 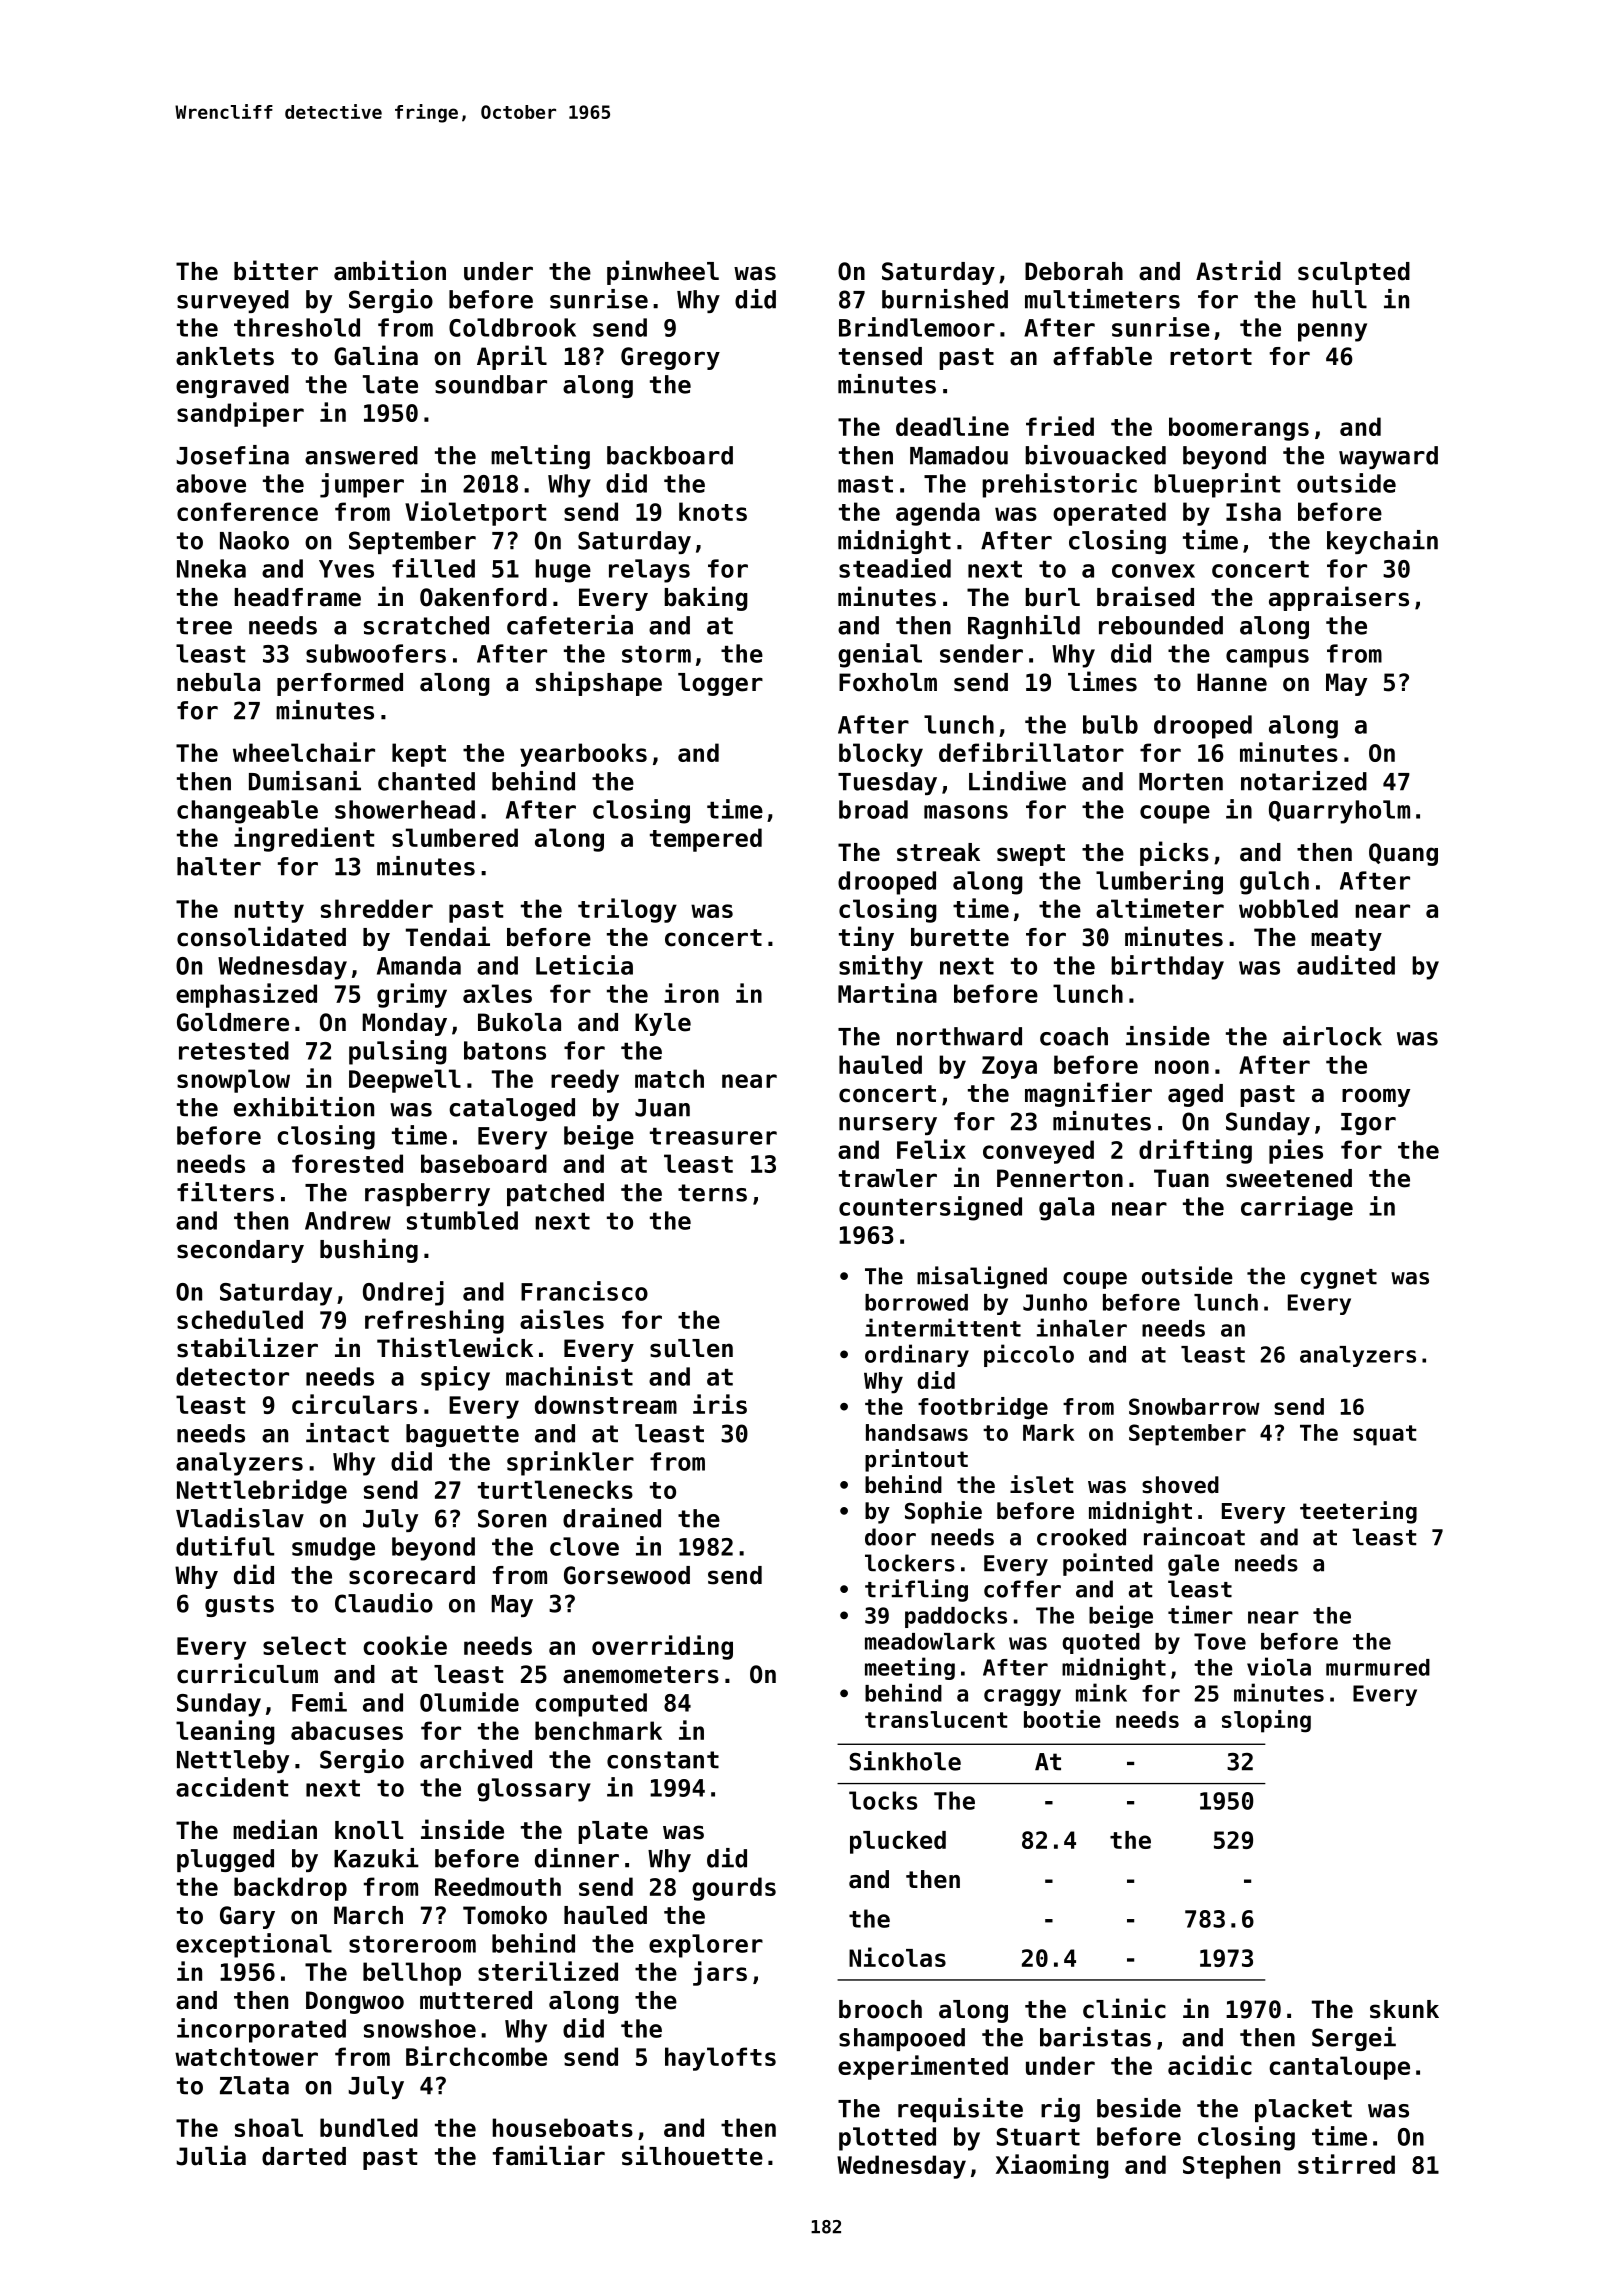 What do you see at coordinates (562, 2127) in the page?
I see `houseboats` at bounding box center [562, 2127].
